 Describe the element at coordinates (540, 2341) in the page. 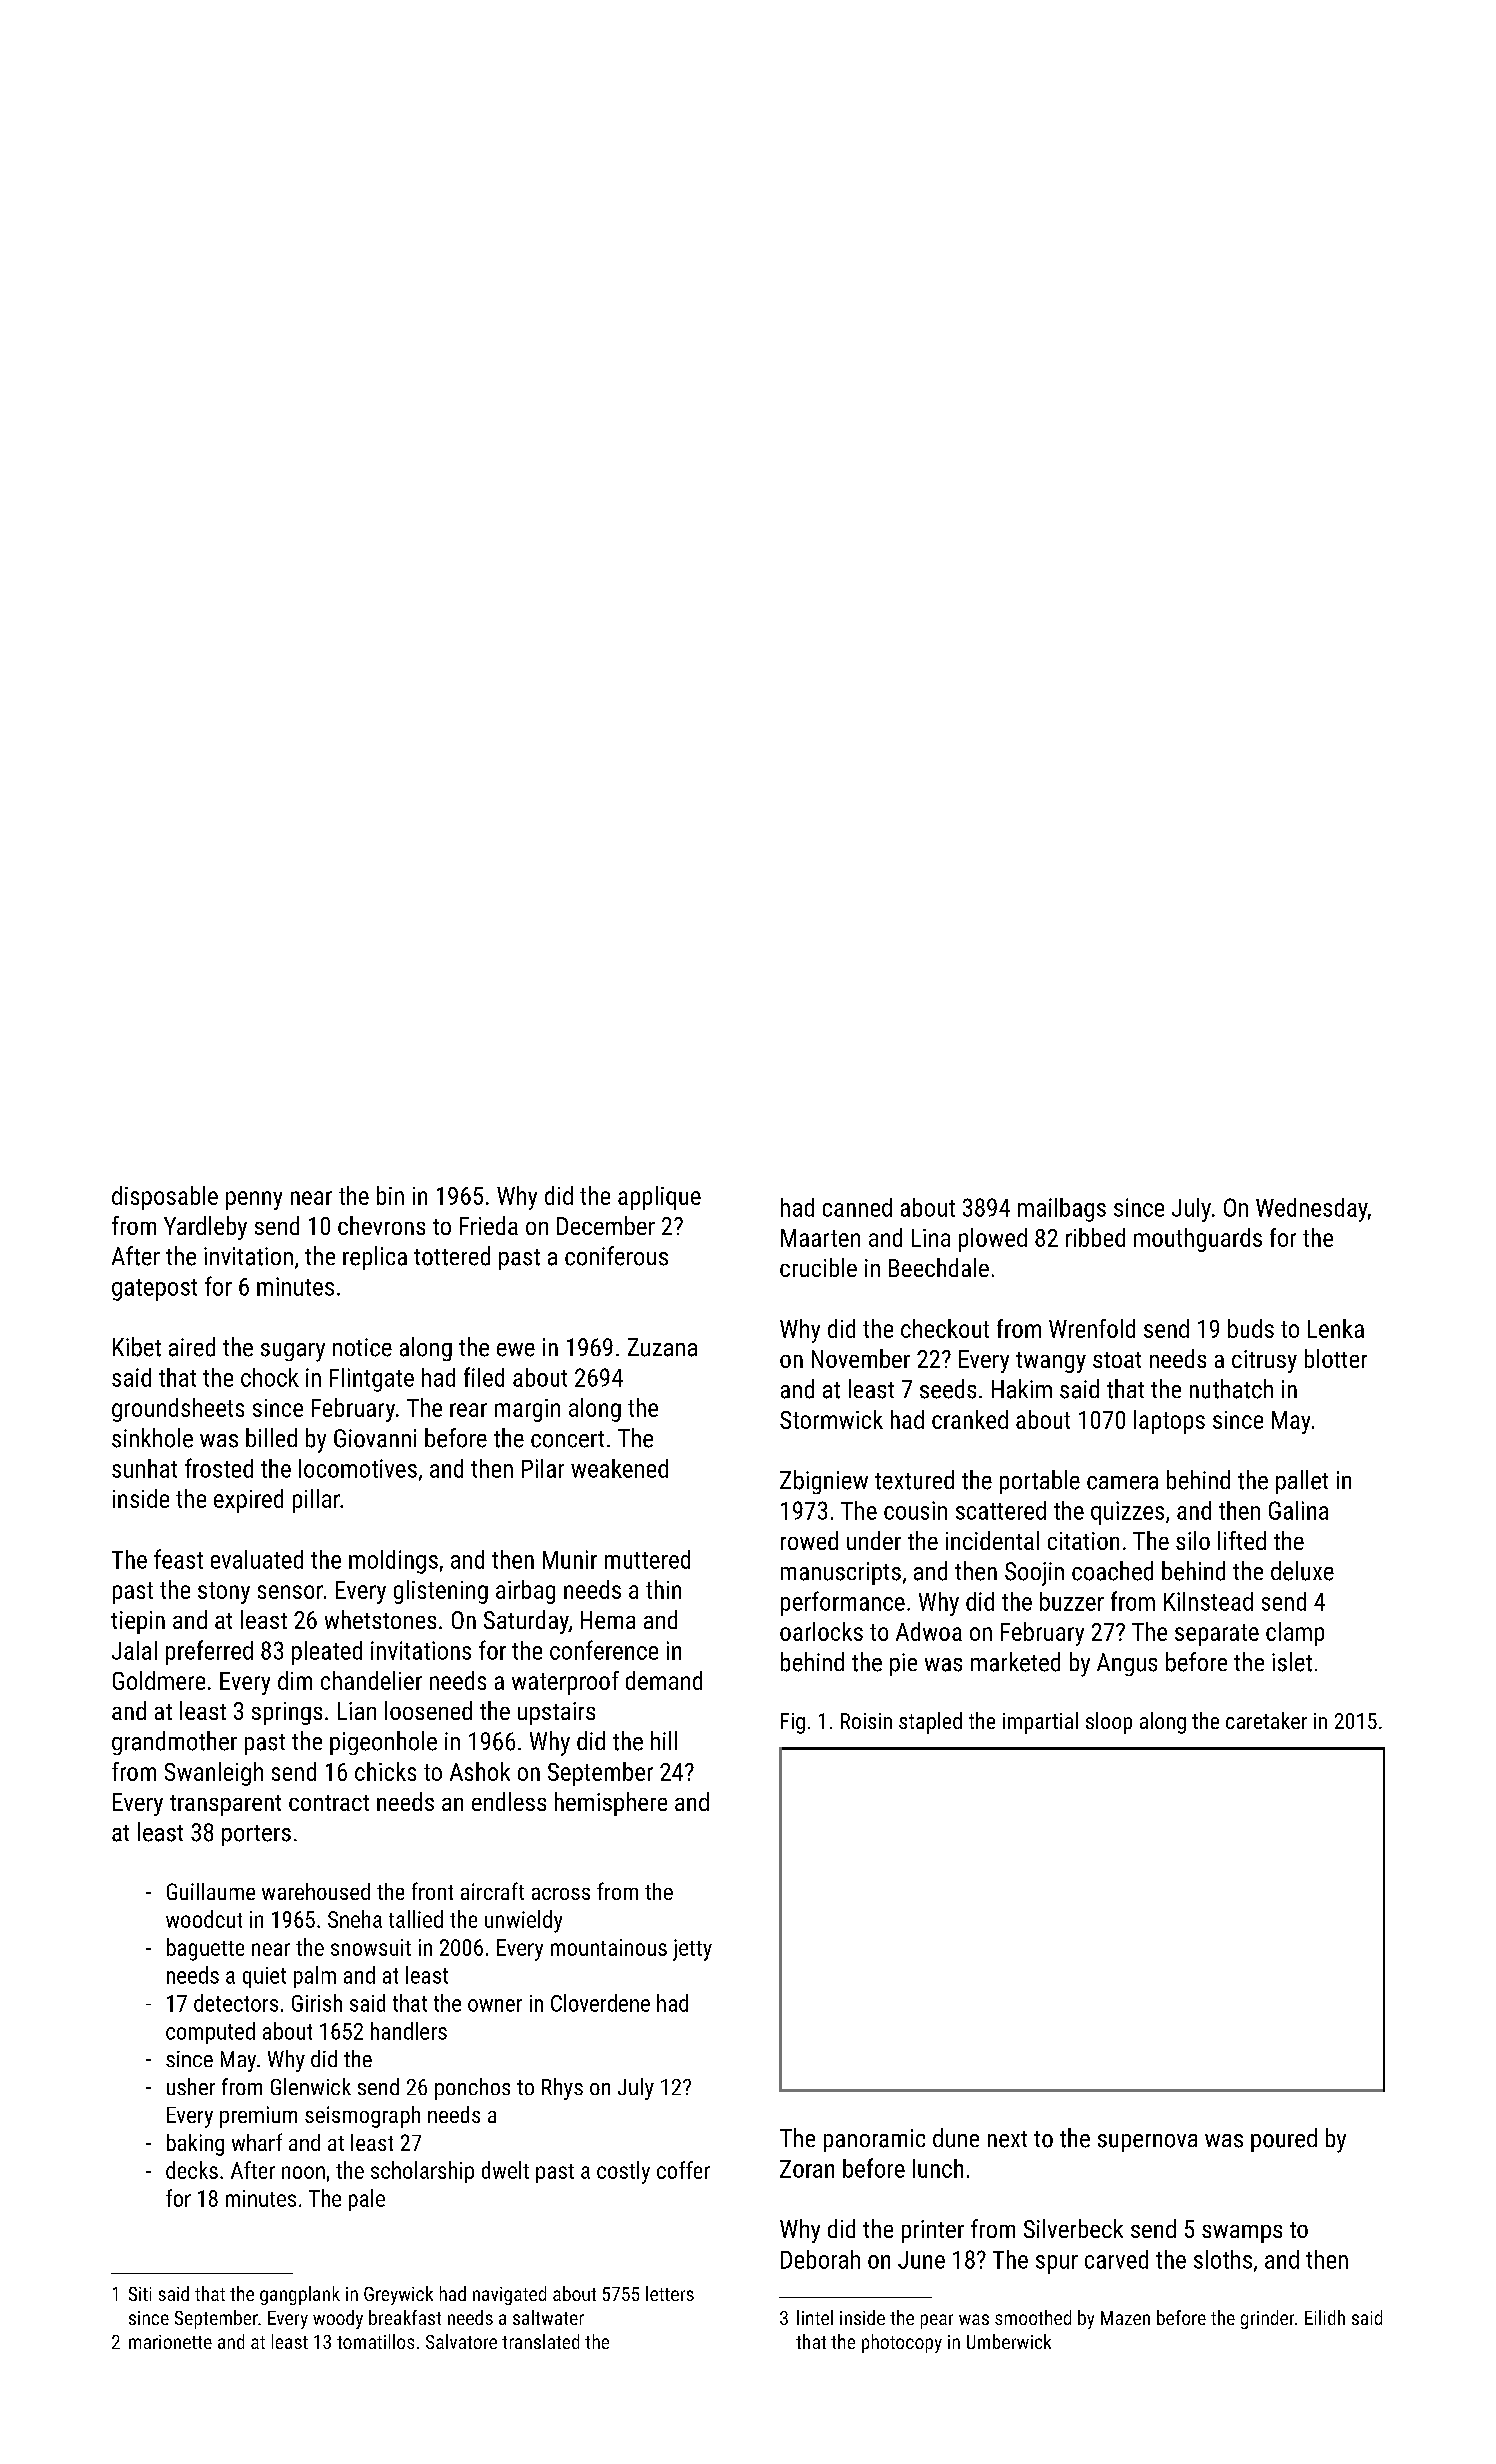

I see `translated` at that location.
